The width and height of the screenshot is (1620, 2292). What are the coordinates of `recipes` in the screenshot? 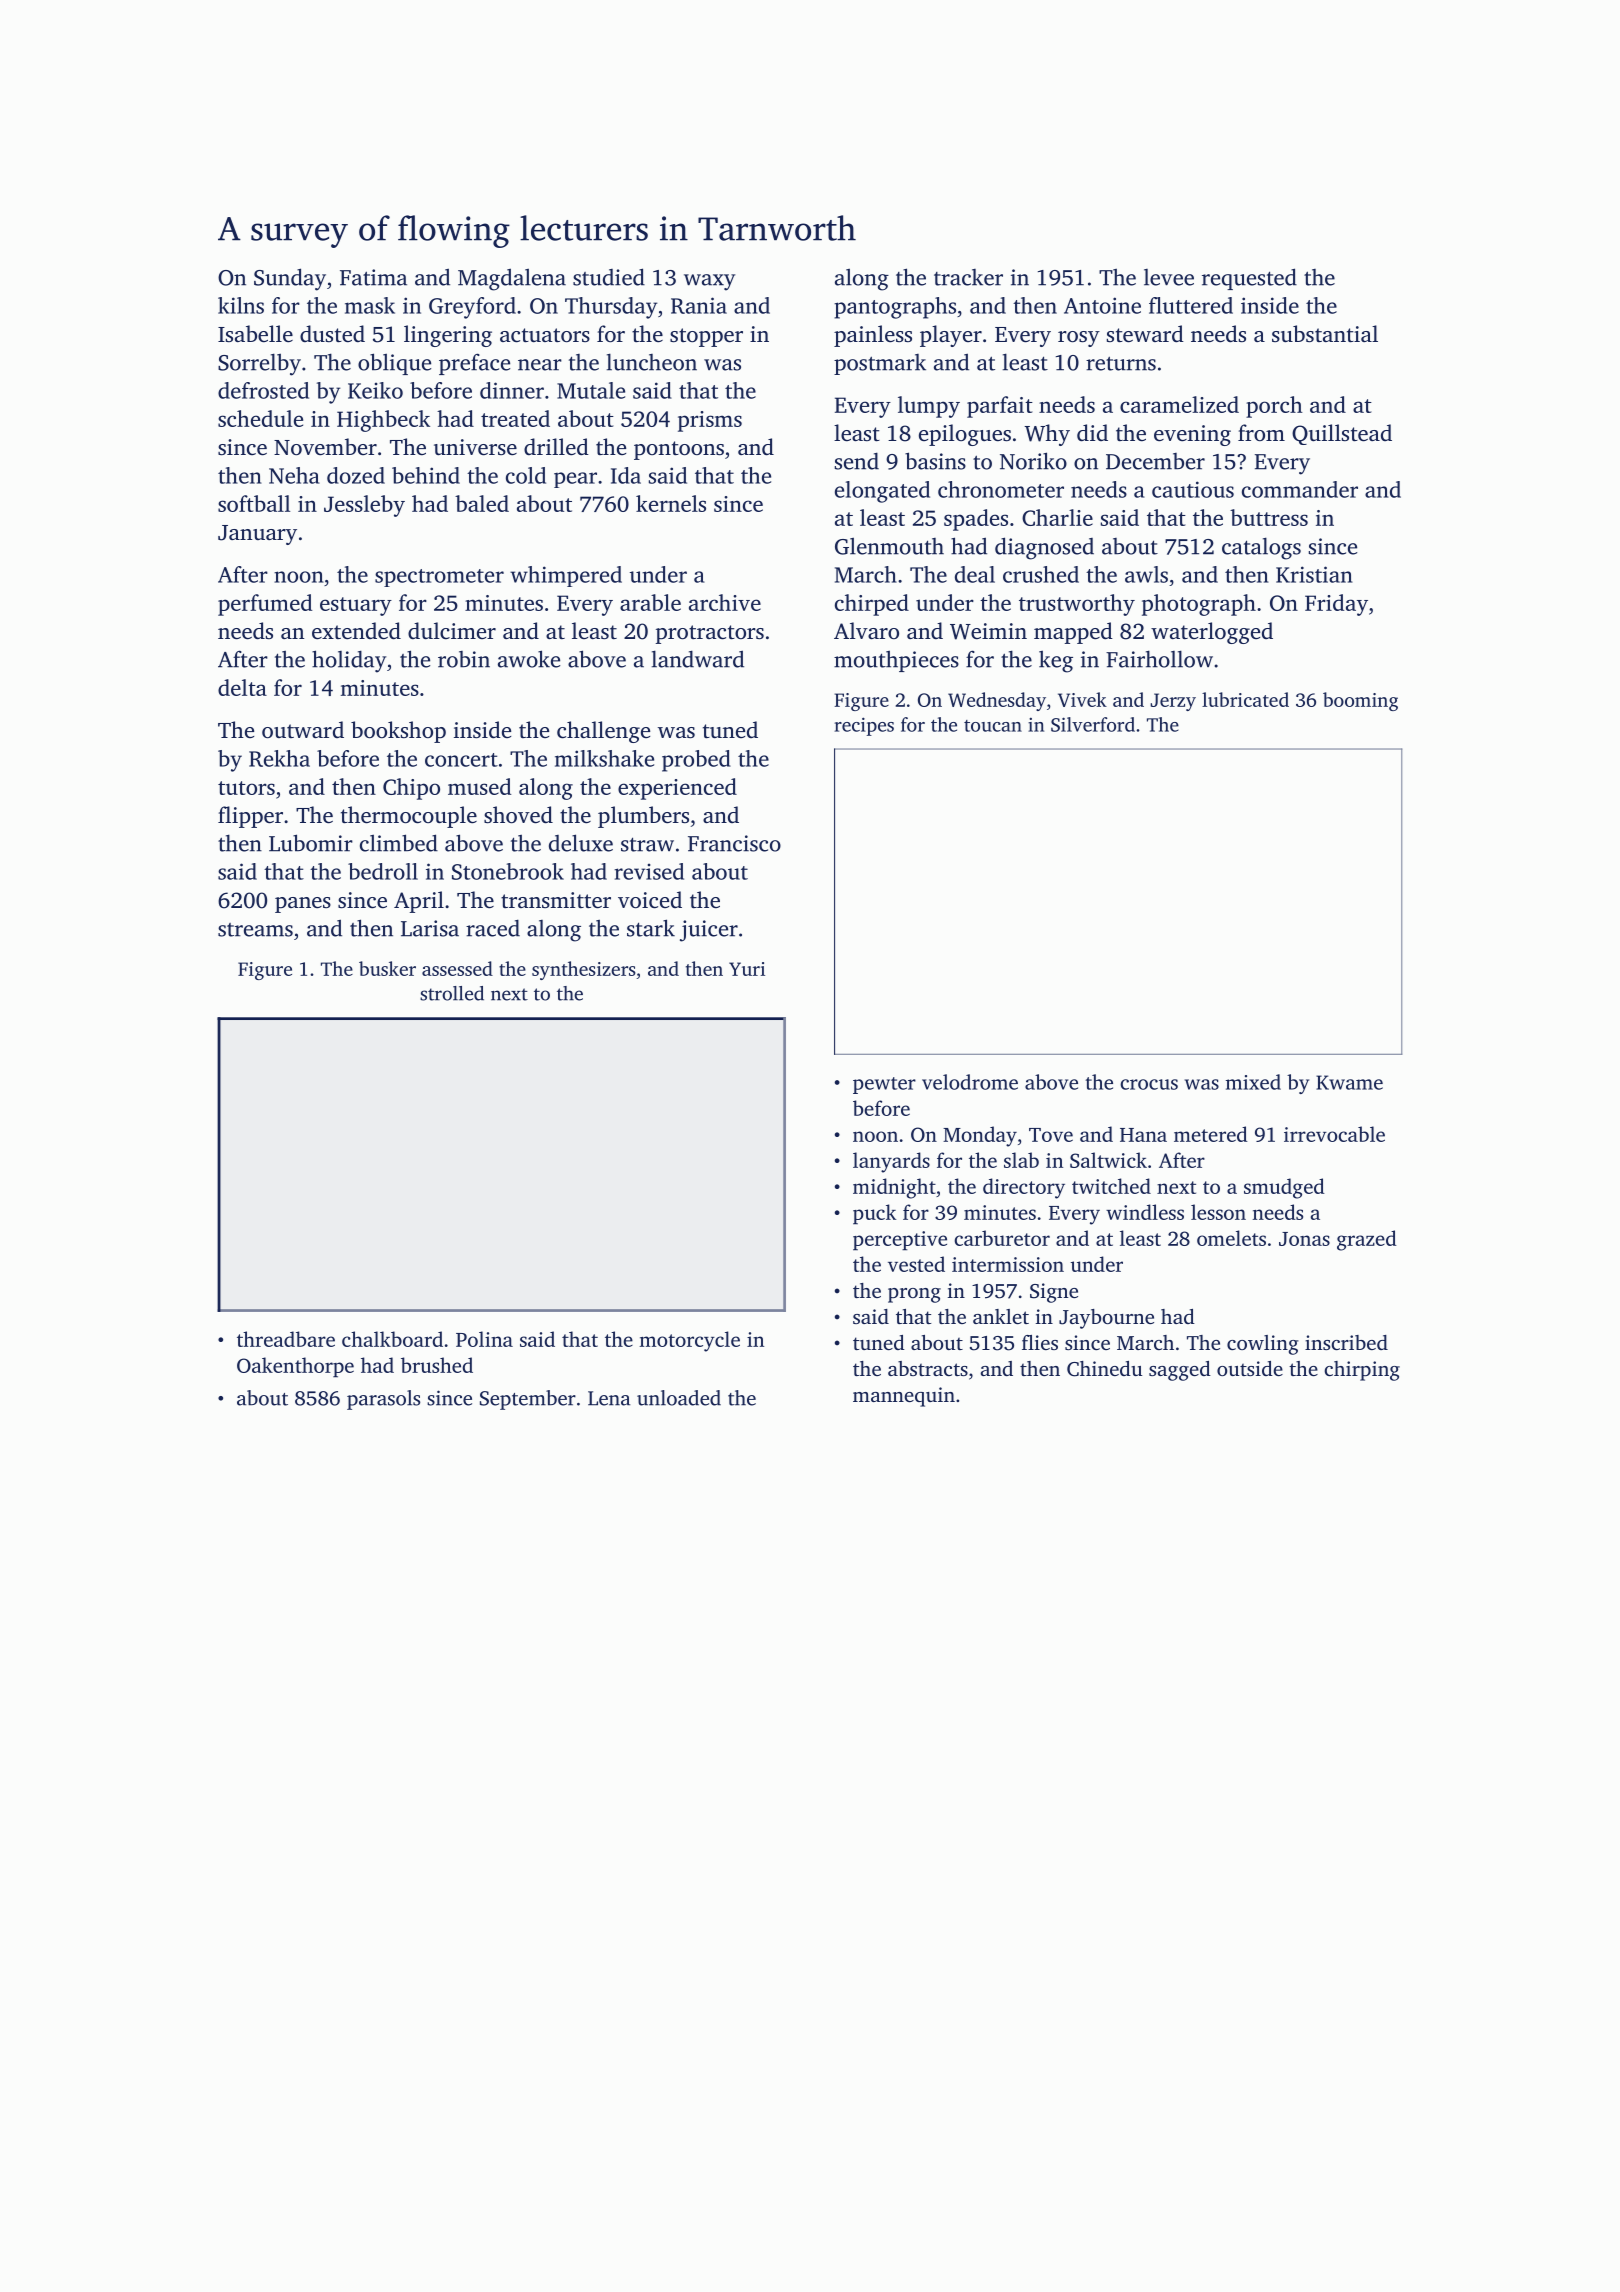 It's located at (864, 726).
